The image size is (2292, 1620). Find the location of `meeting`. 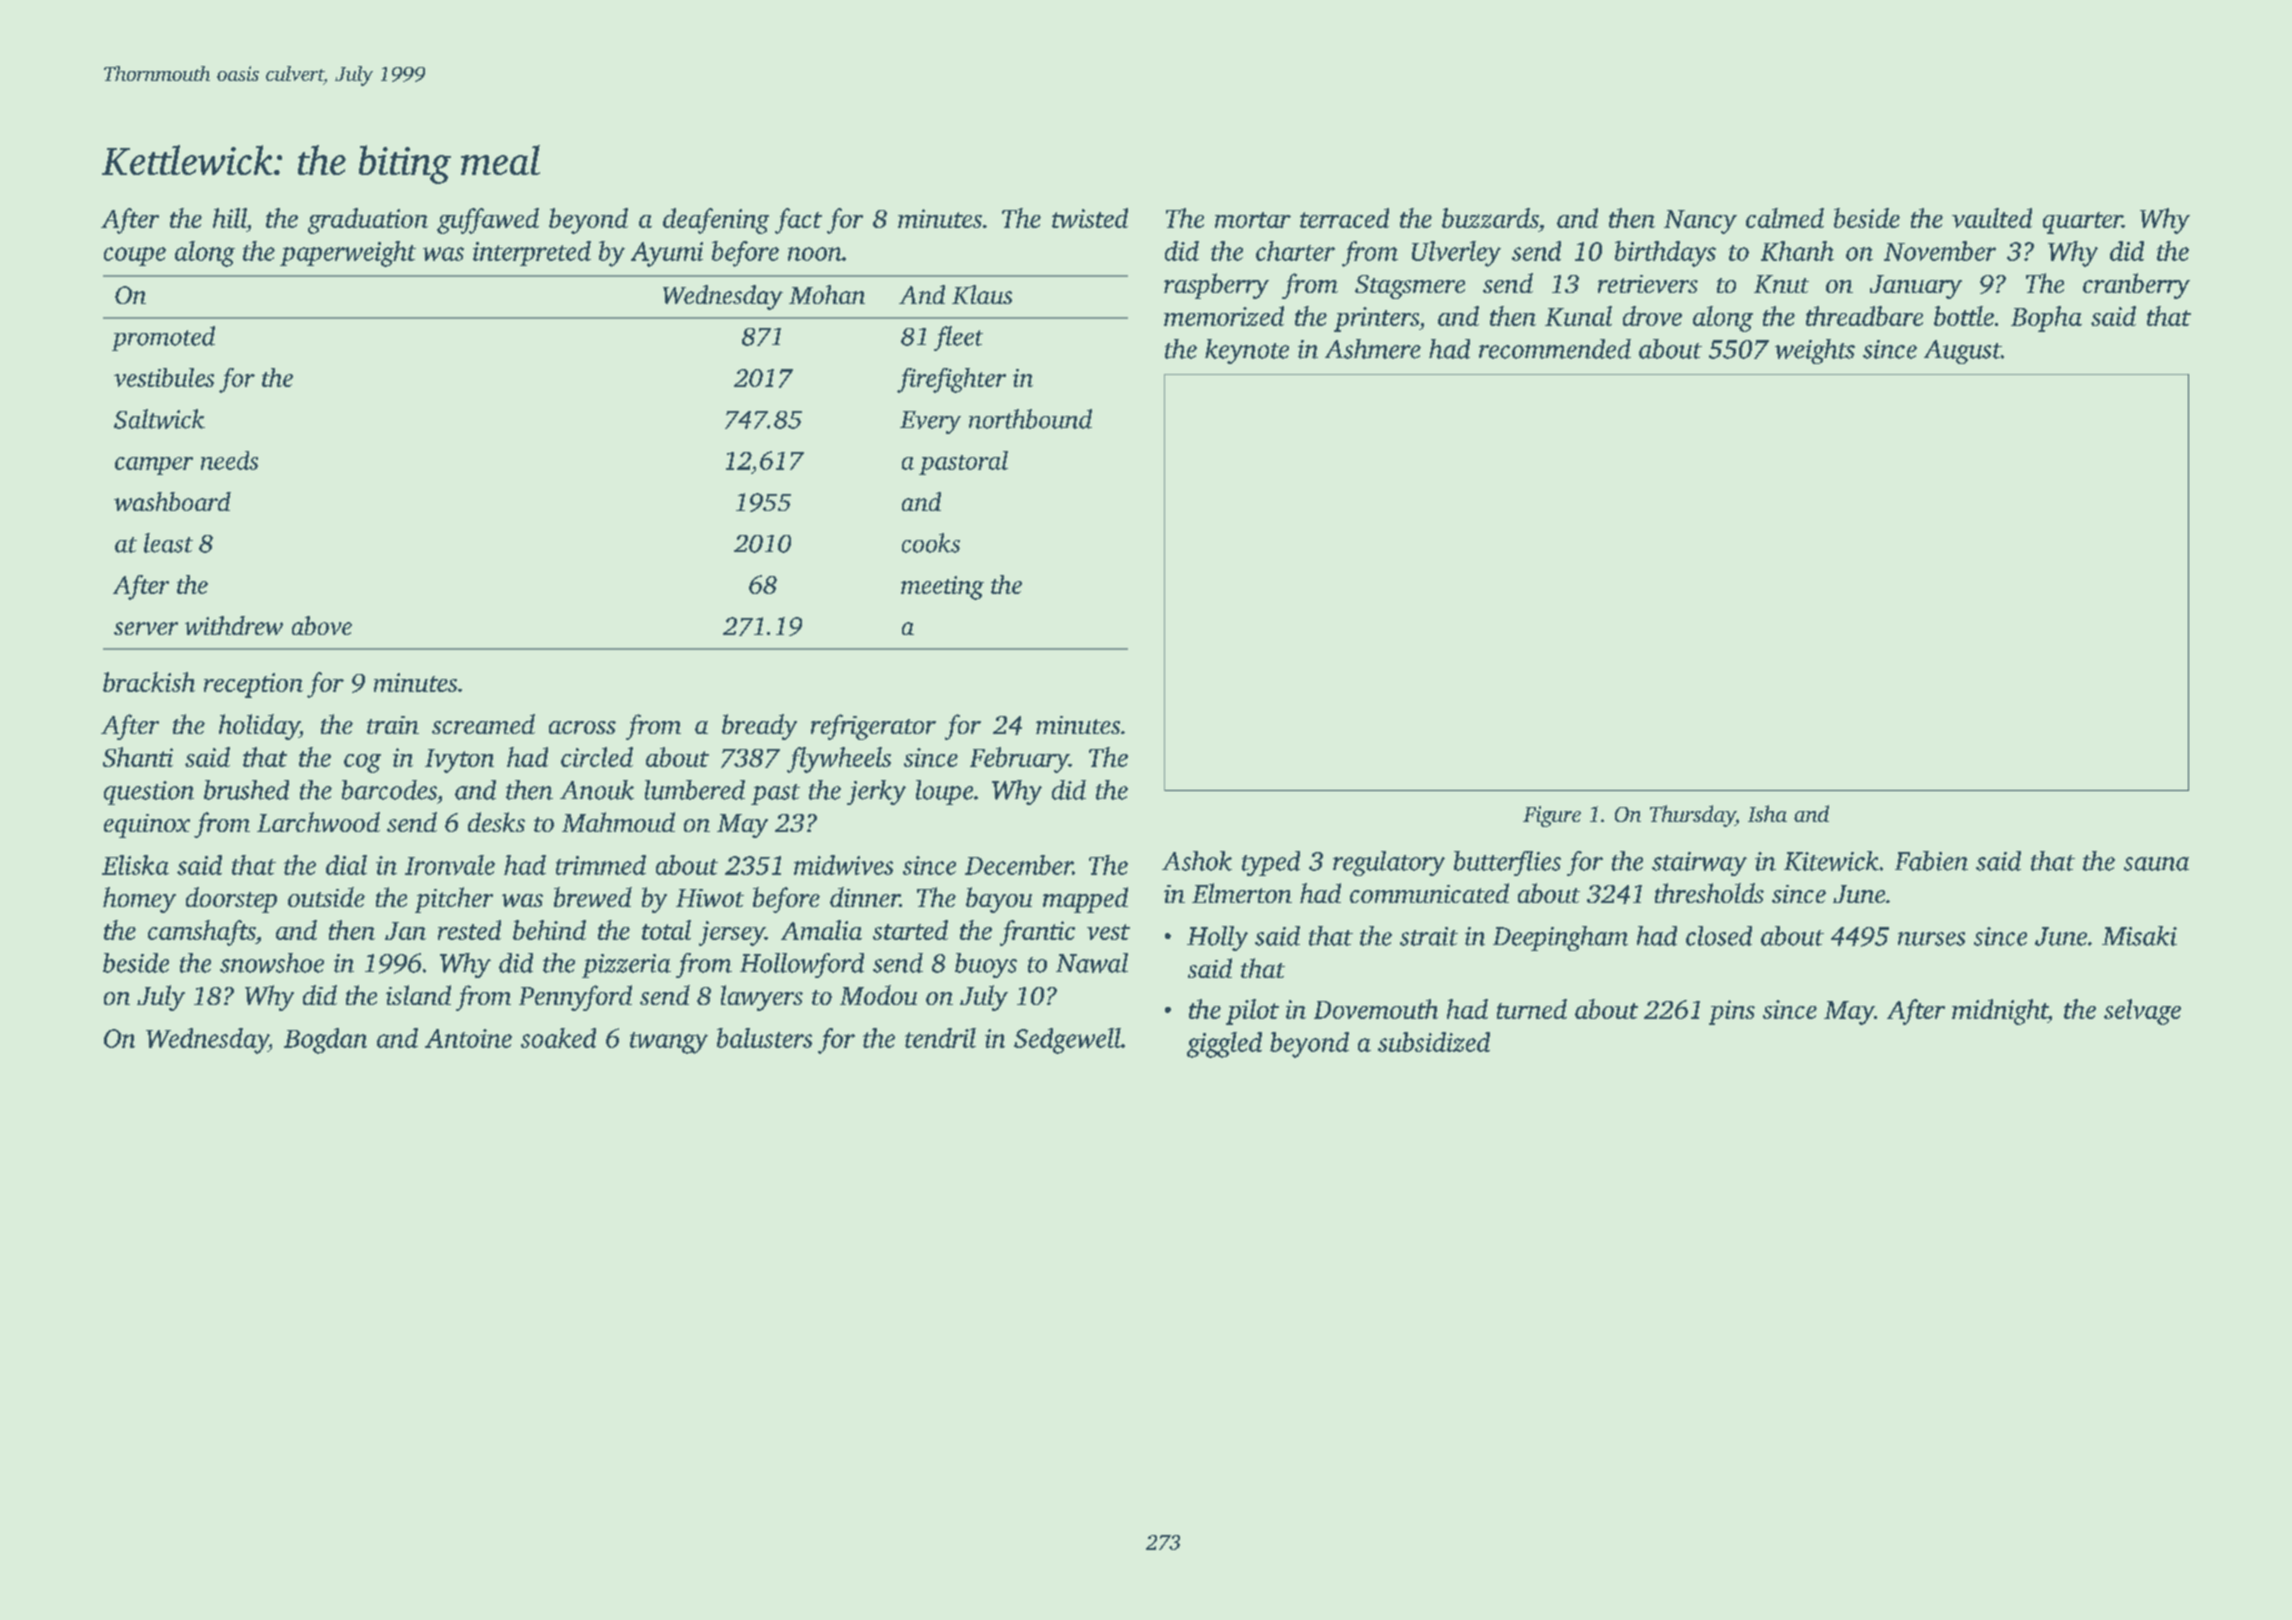

meeting is located at coordinates (942, 588).
